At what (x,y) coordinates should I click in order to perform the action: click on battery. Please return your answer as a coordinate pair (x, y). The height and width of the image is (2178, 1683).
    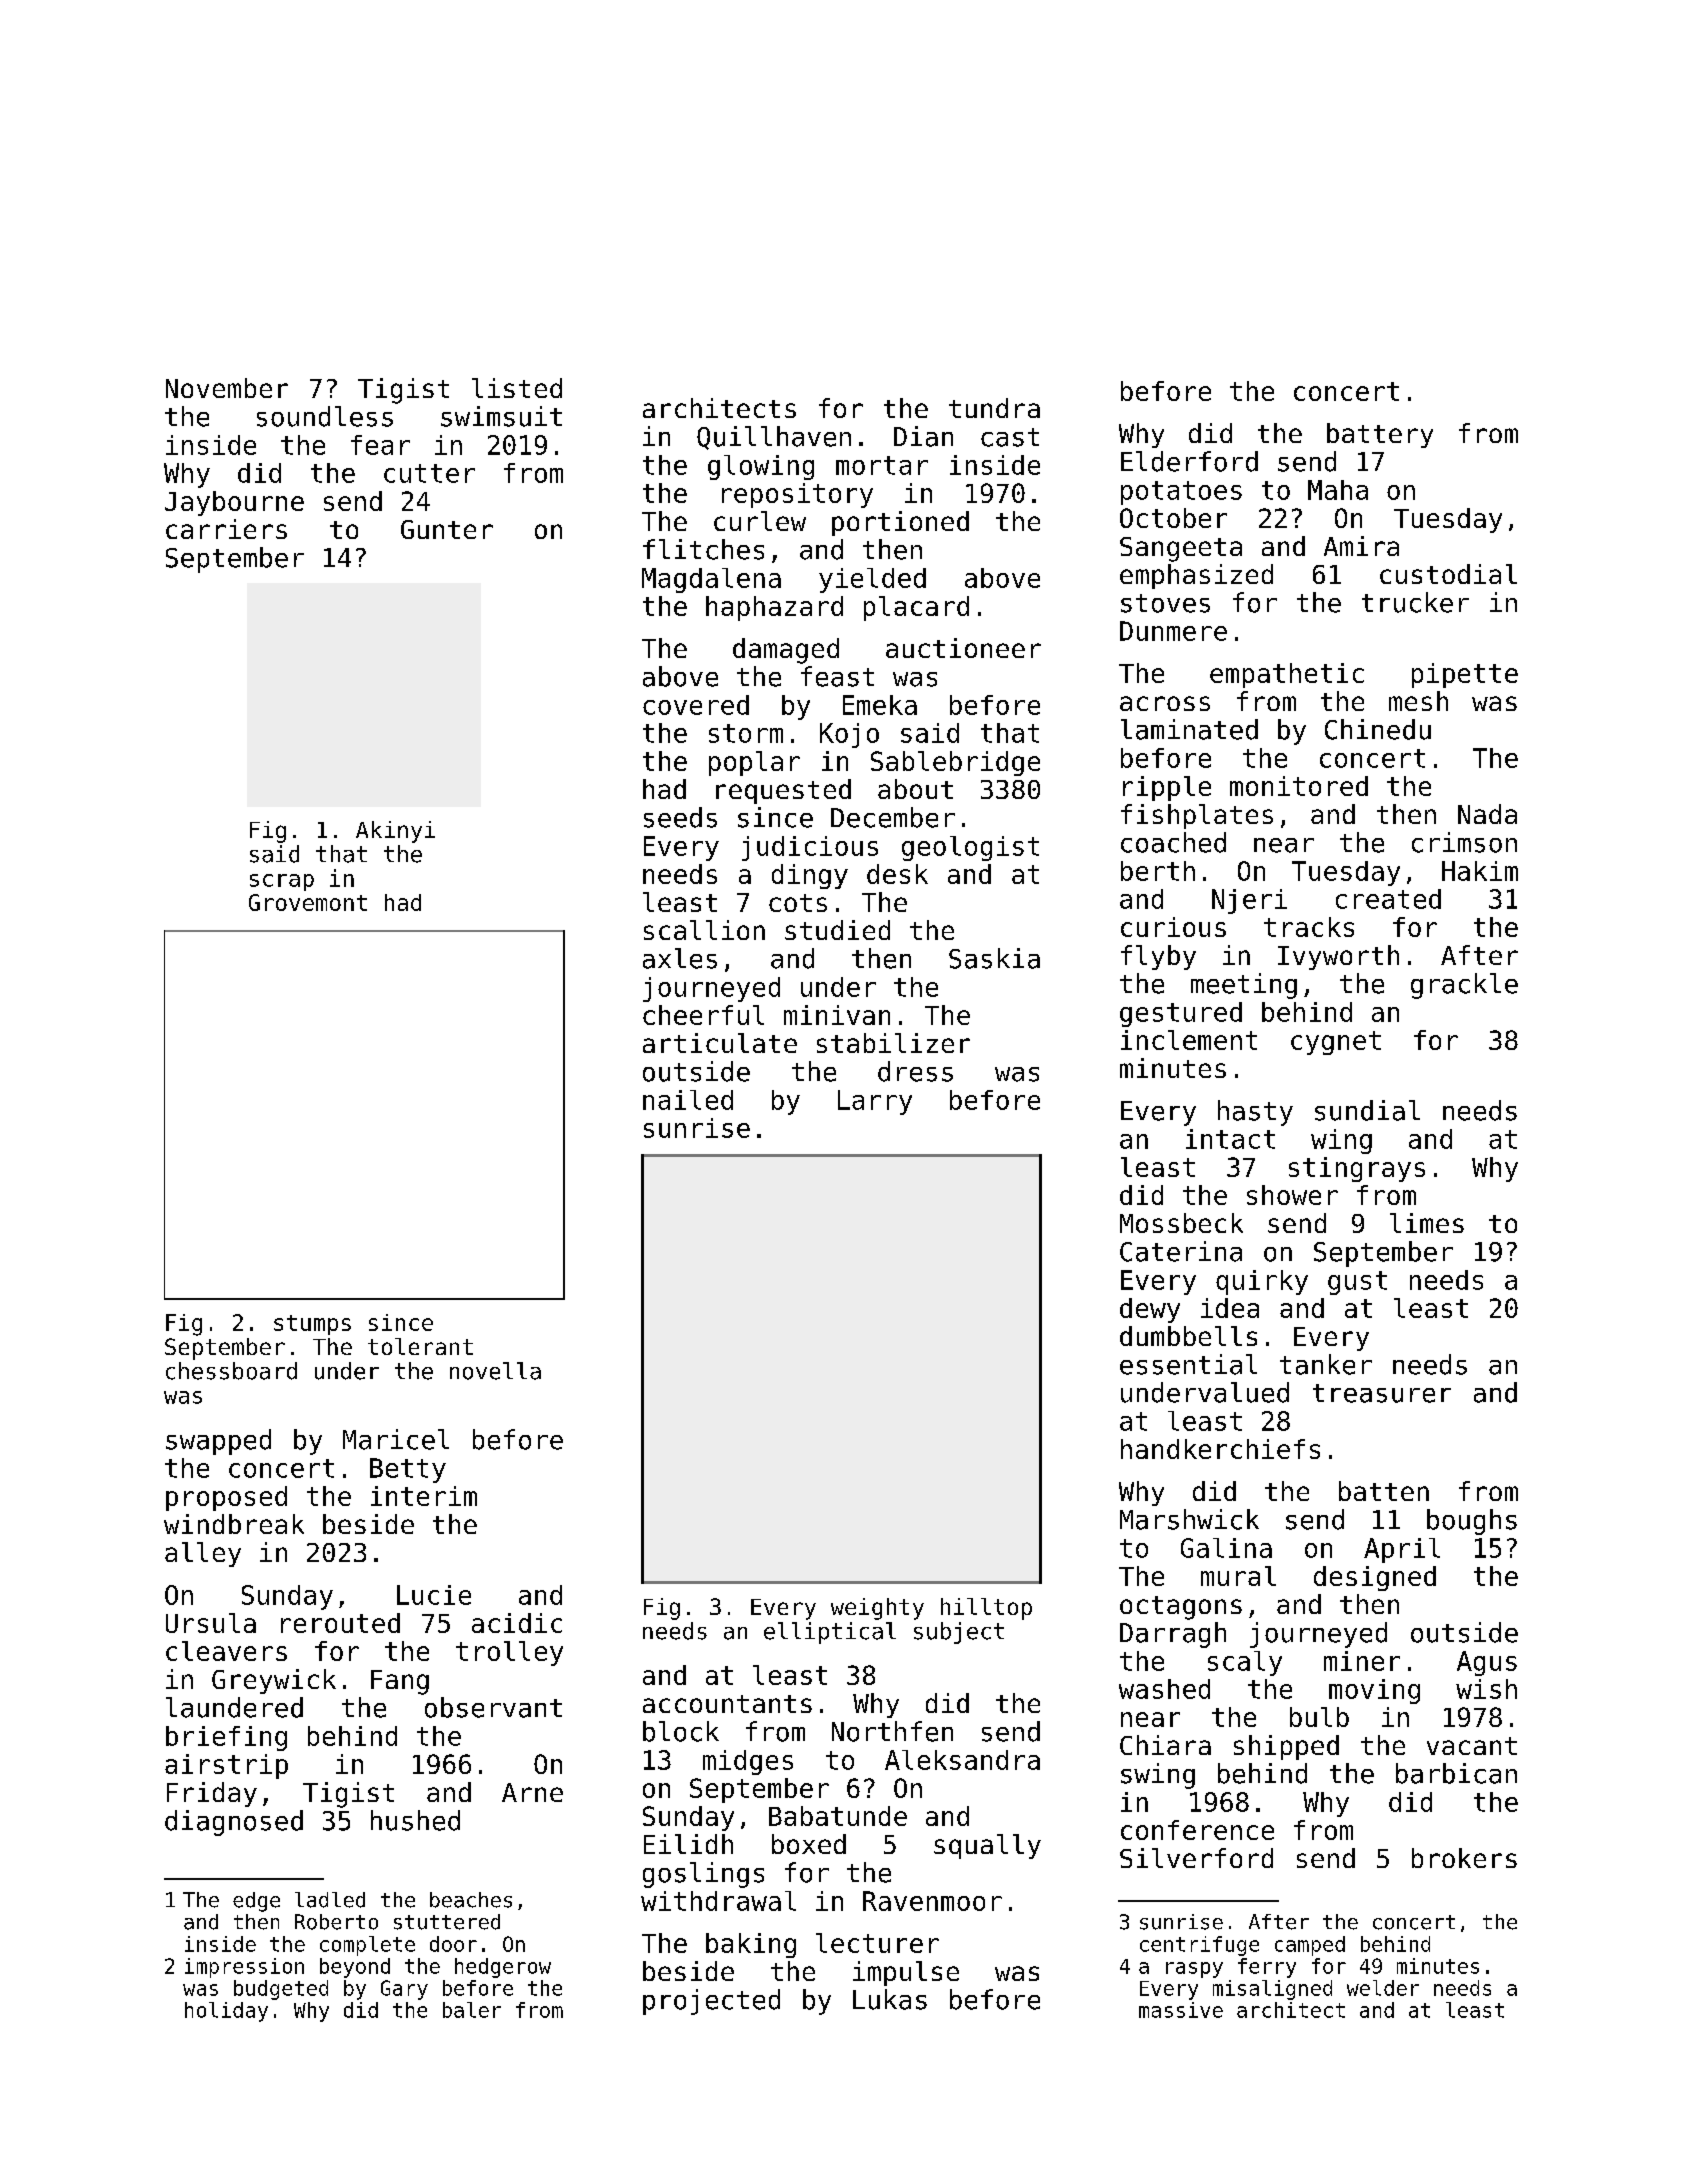
    Looking at the image, I should click on (1380, 435).
